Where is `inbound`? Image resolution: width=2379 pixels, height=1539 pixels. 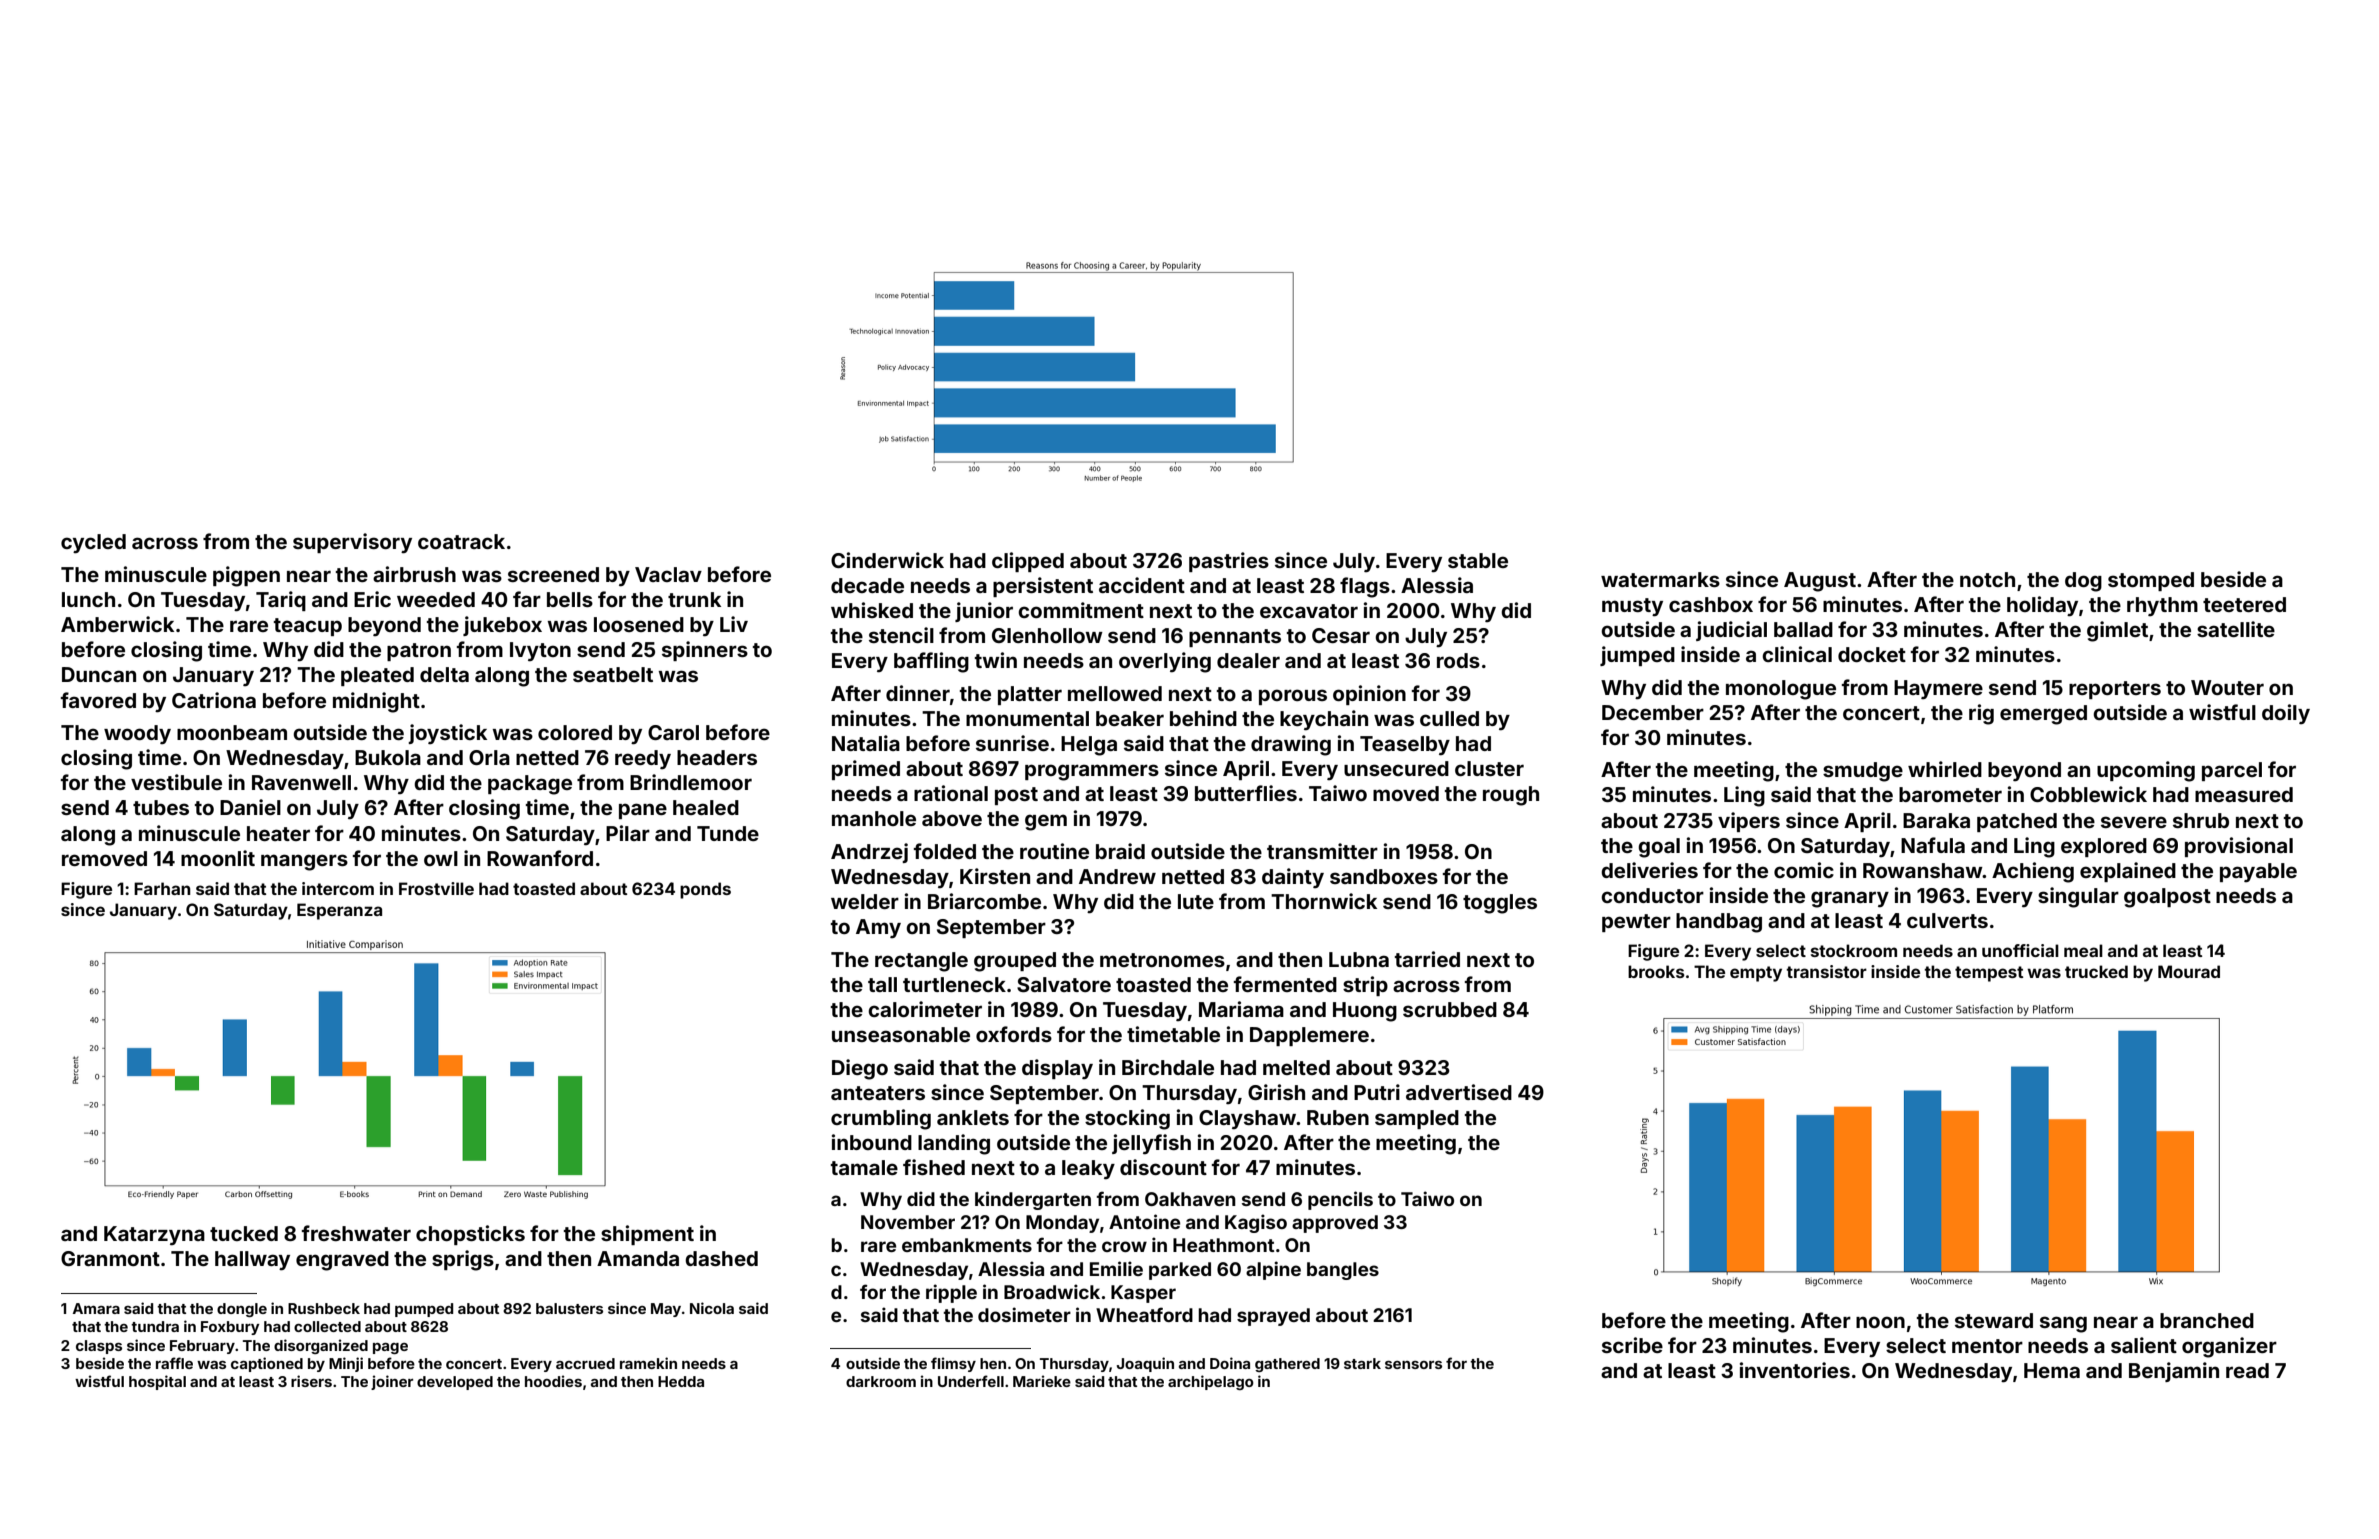 inbound is located at coordinates (872, 1142).
